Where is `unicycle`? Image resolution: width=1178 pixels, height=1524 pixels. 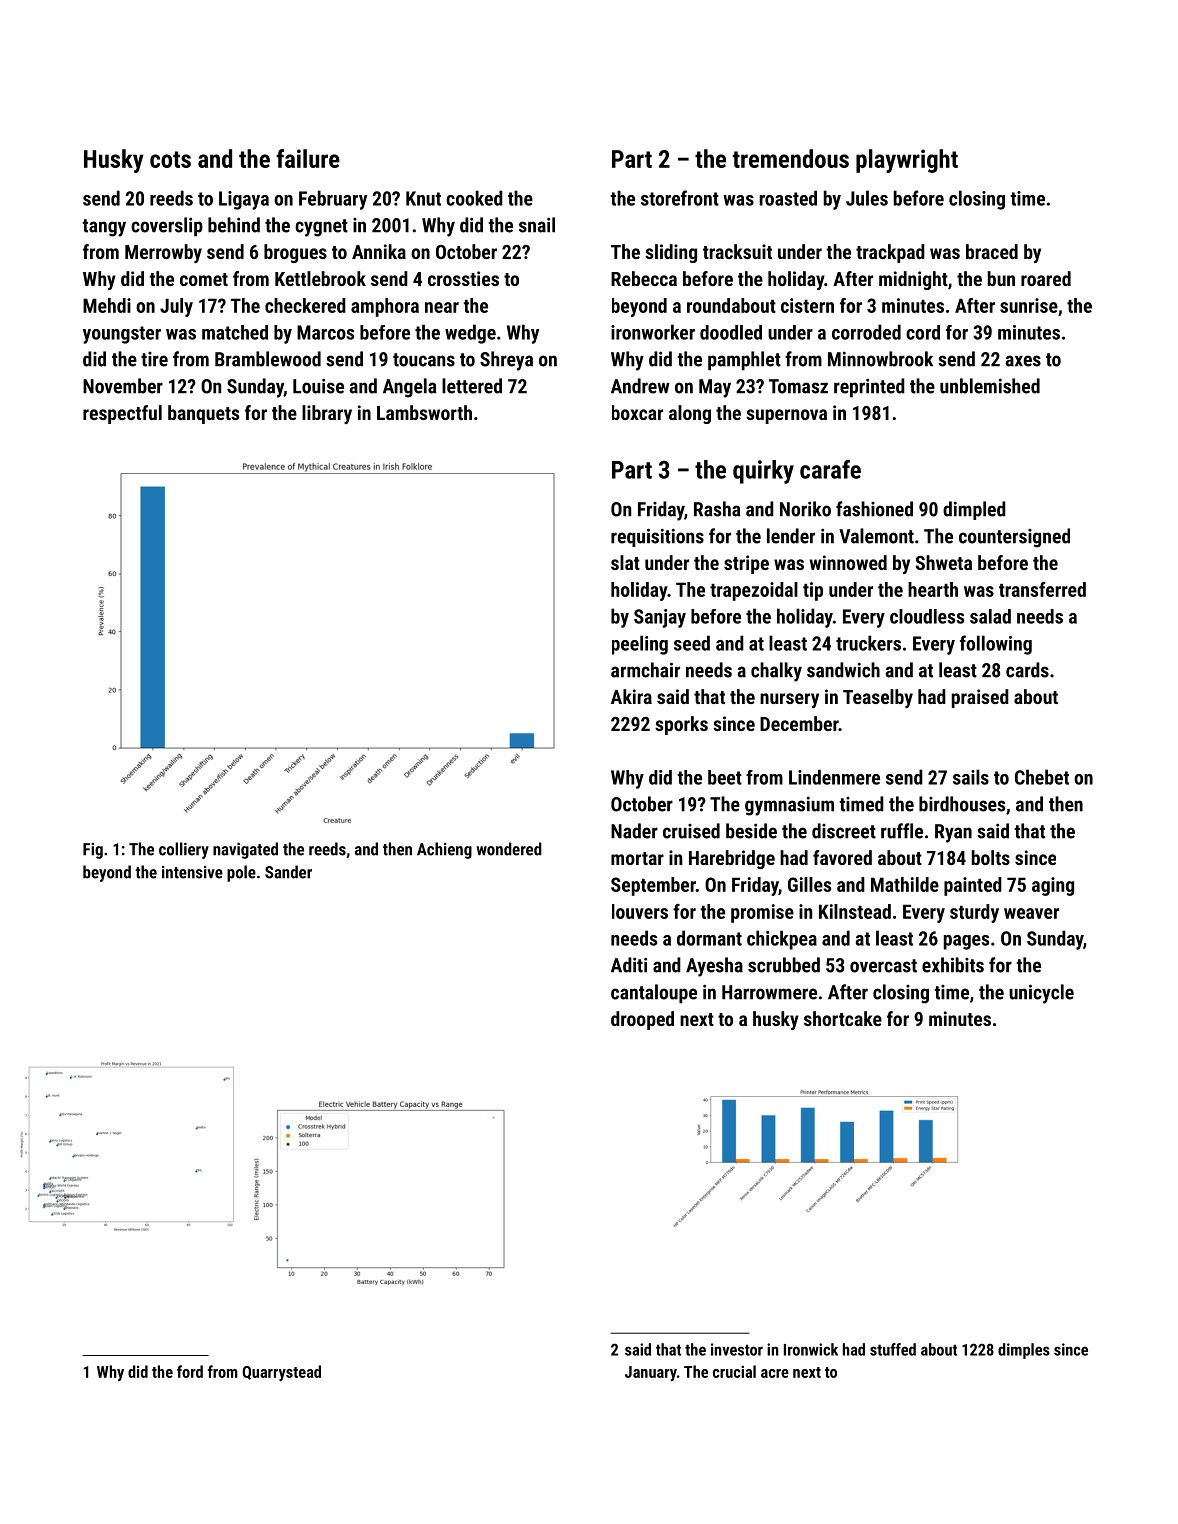
unicycle is located at coordinates (1041, 994).
